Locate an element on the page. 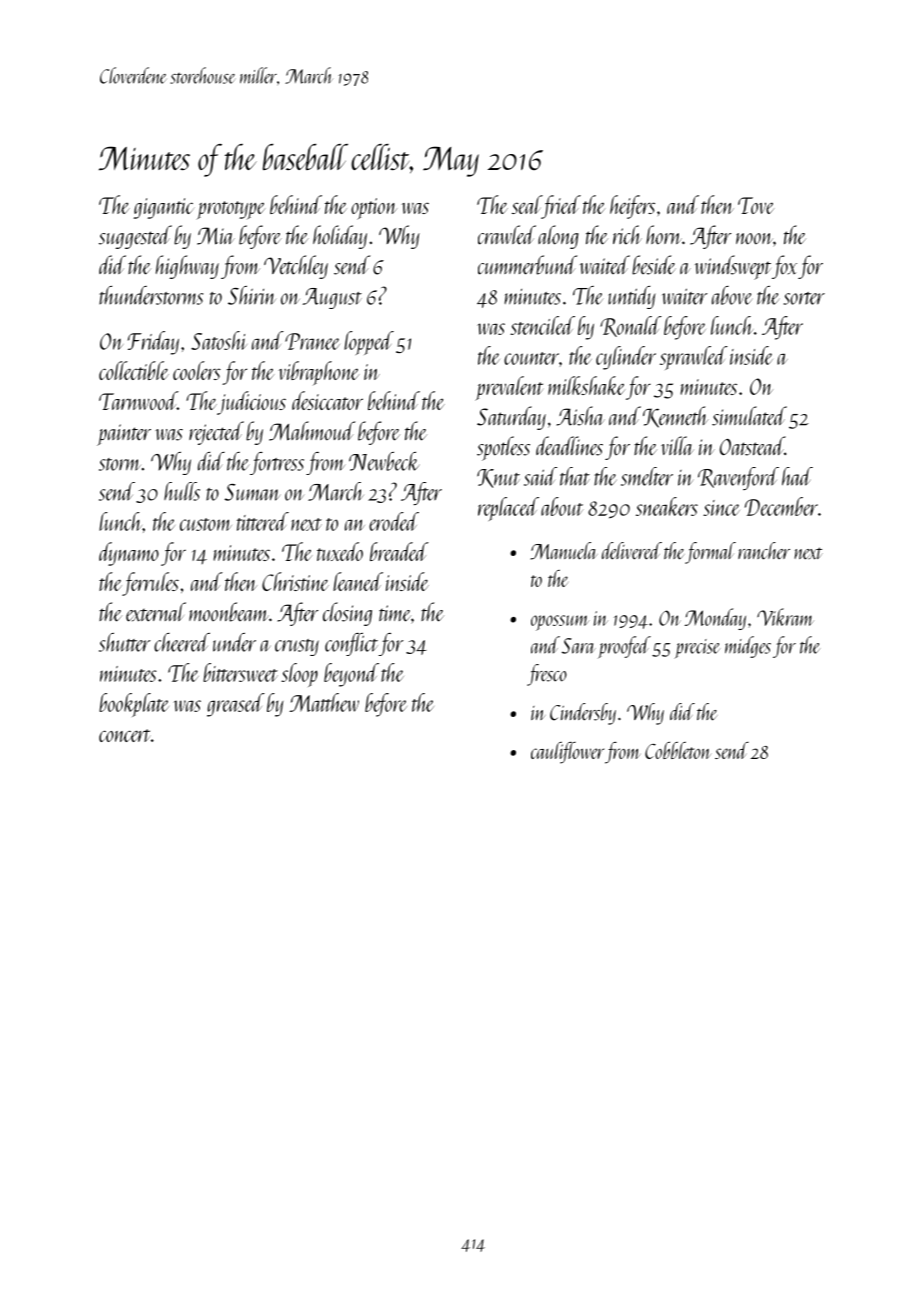 The width and height of the image is (924, 1311). prototype is located at coordinates (230, 210).
